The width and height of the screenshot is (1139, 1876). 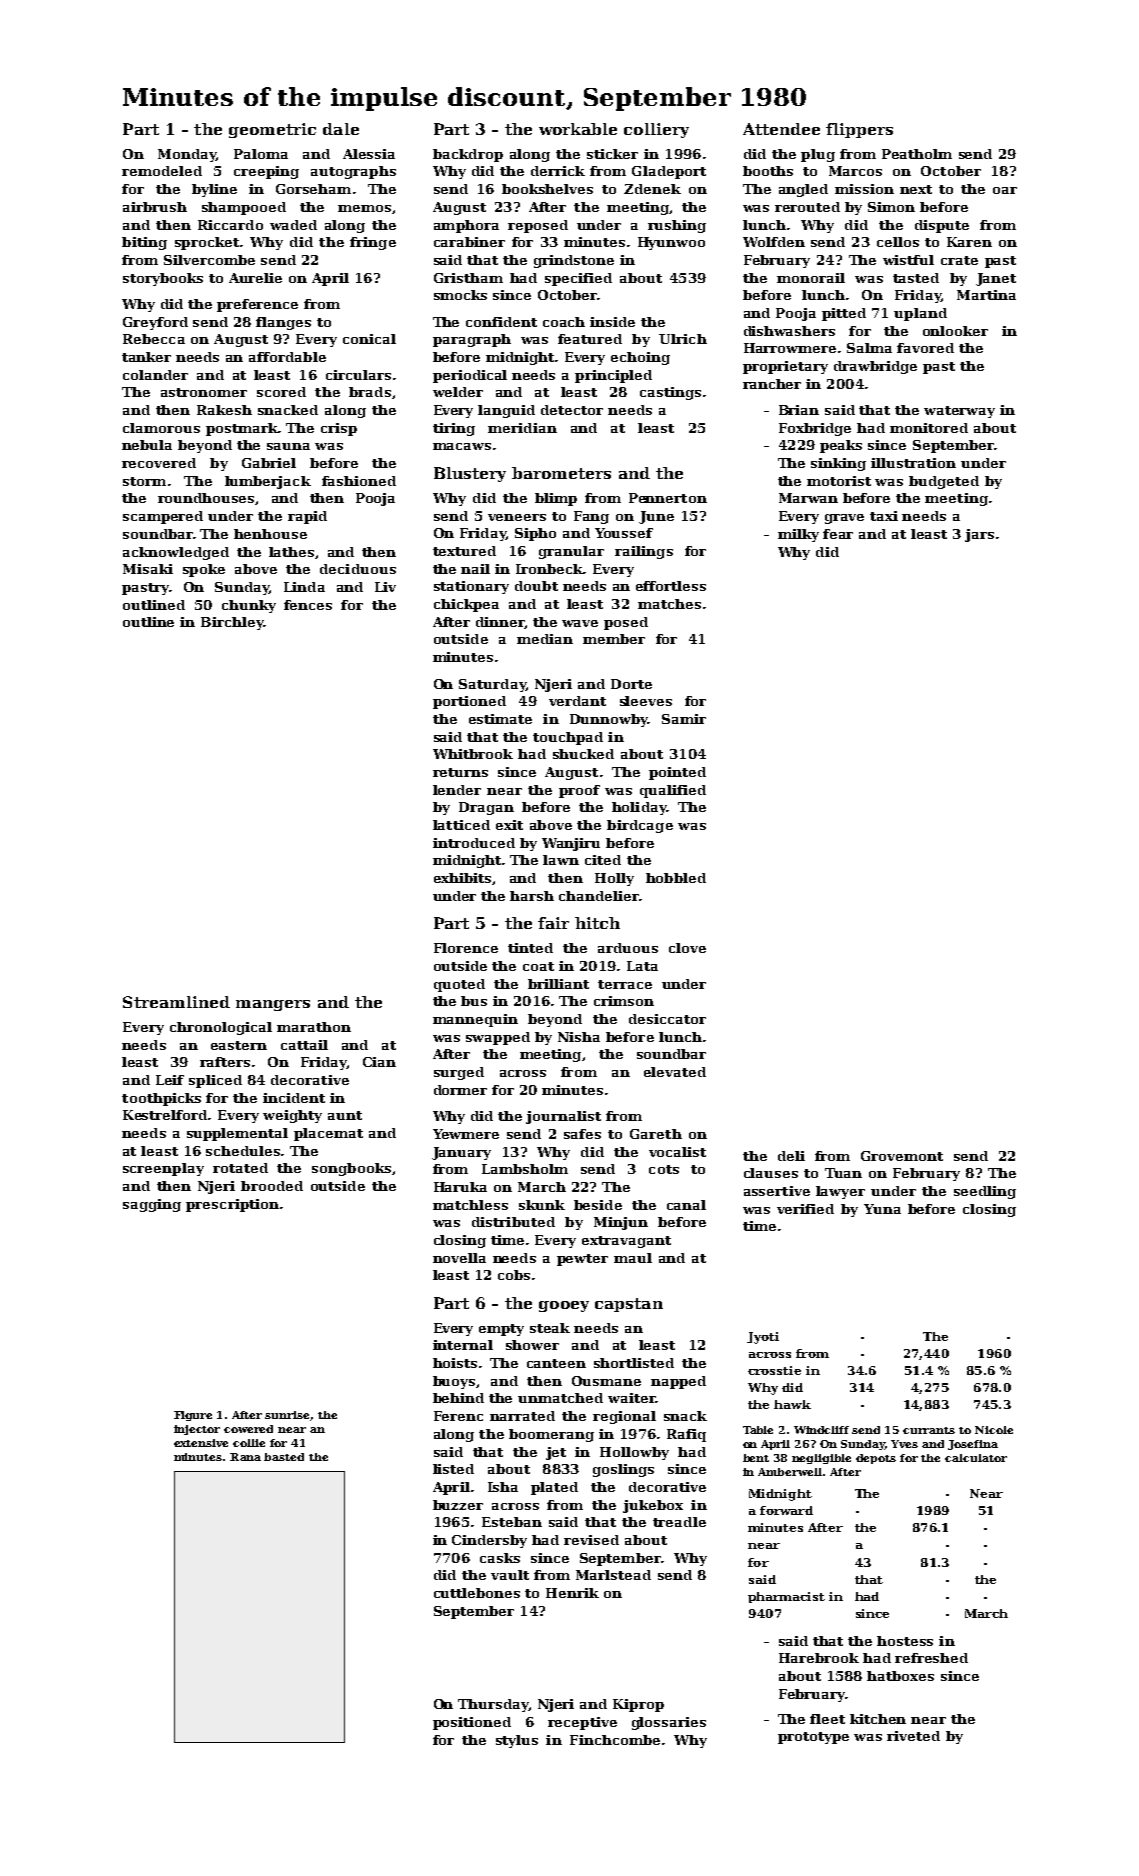 What do you see at coordinates (613, 1575) in the screenshot?
I see `Marlstead` at bounding box center [613, 1575].
